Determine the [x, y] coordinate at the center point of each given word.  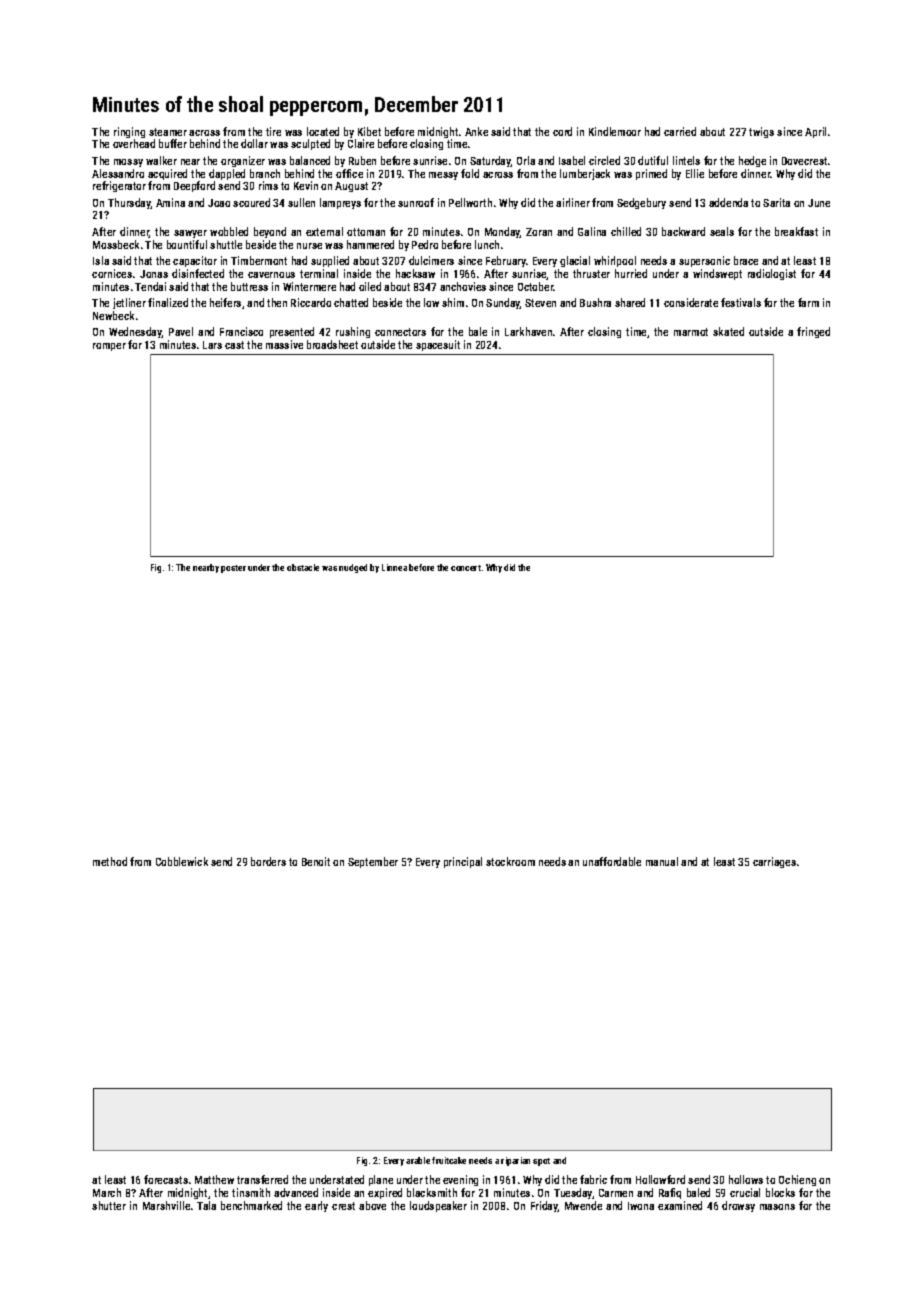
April [815, 132]
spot [541, 1162]
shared [630, 302]
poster [233, 569]
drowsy [738, 1206]
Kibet [369, 131]
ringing [129, 132]
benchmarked [251, 1205]
